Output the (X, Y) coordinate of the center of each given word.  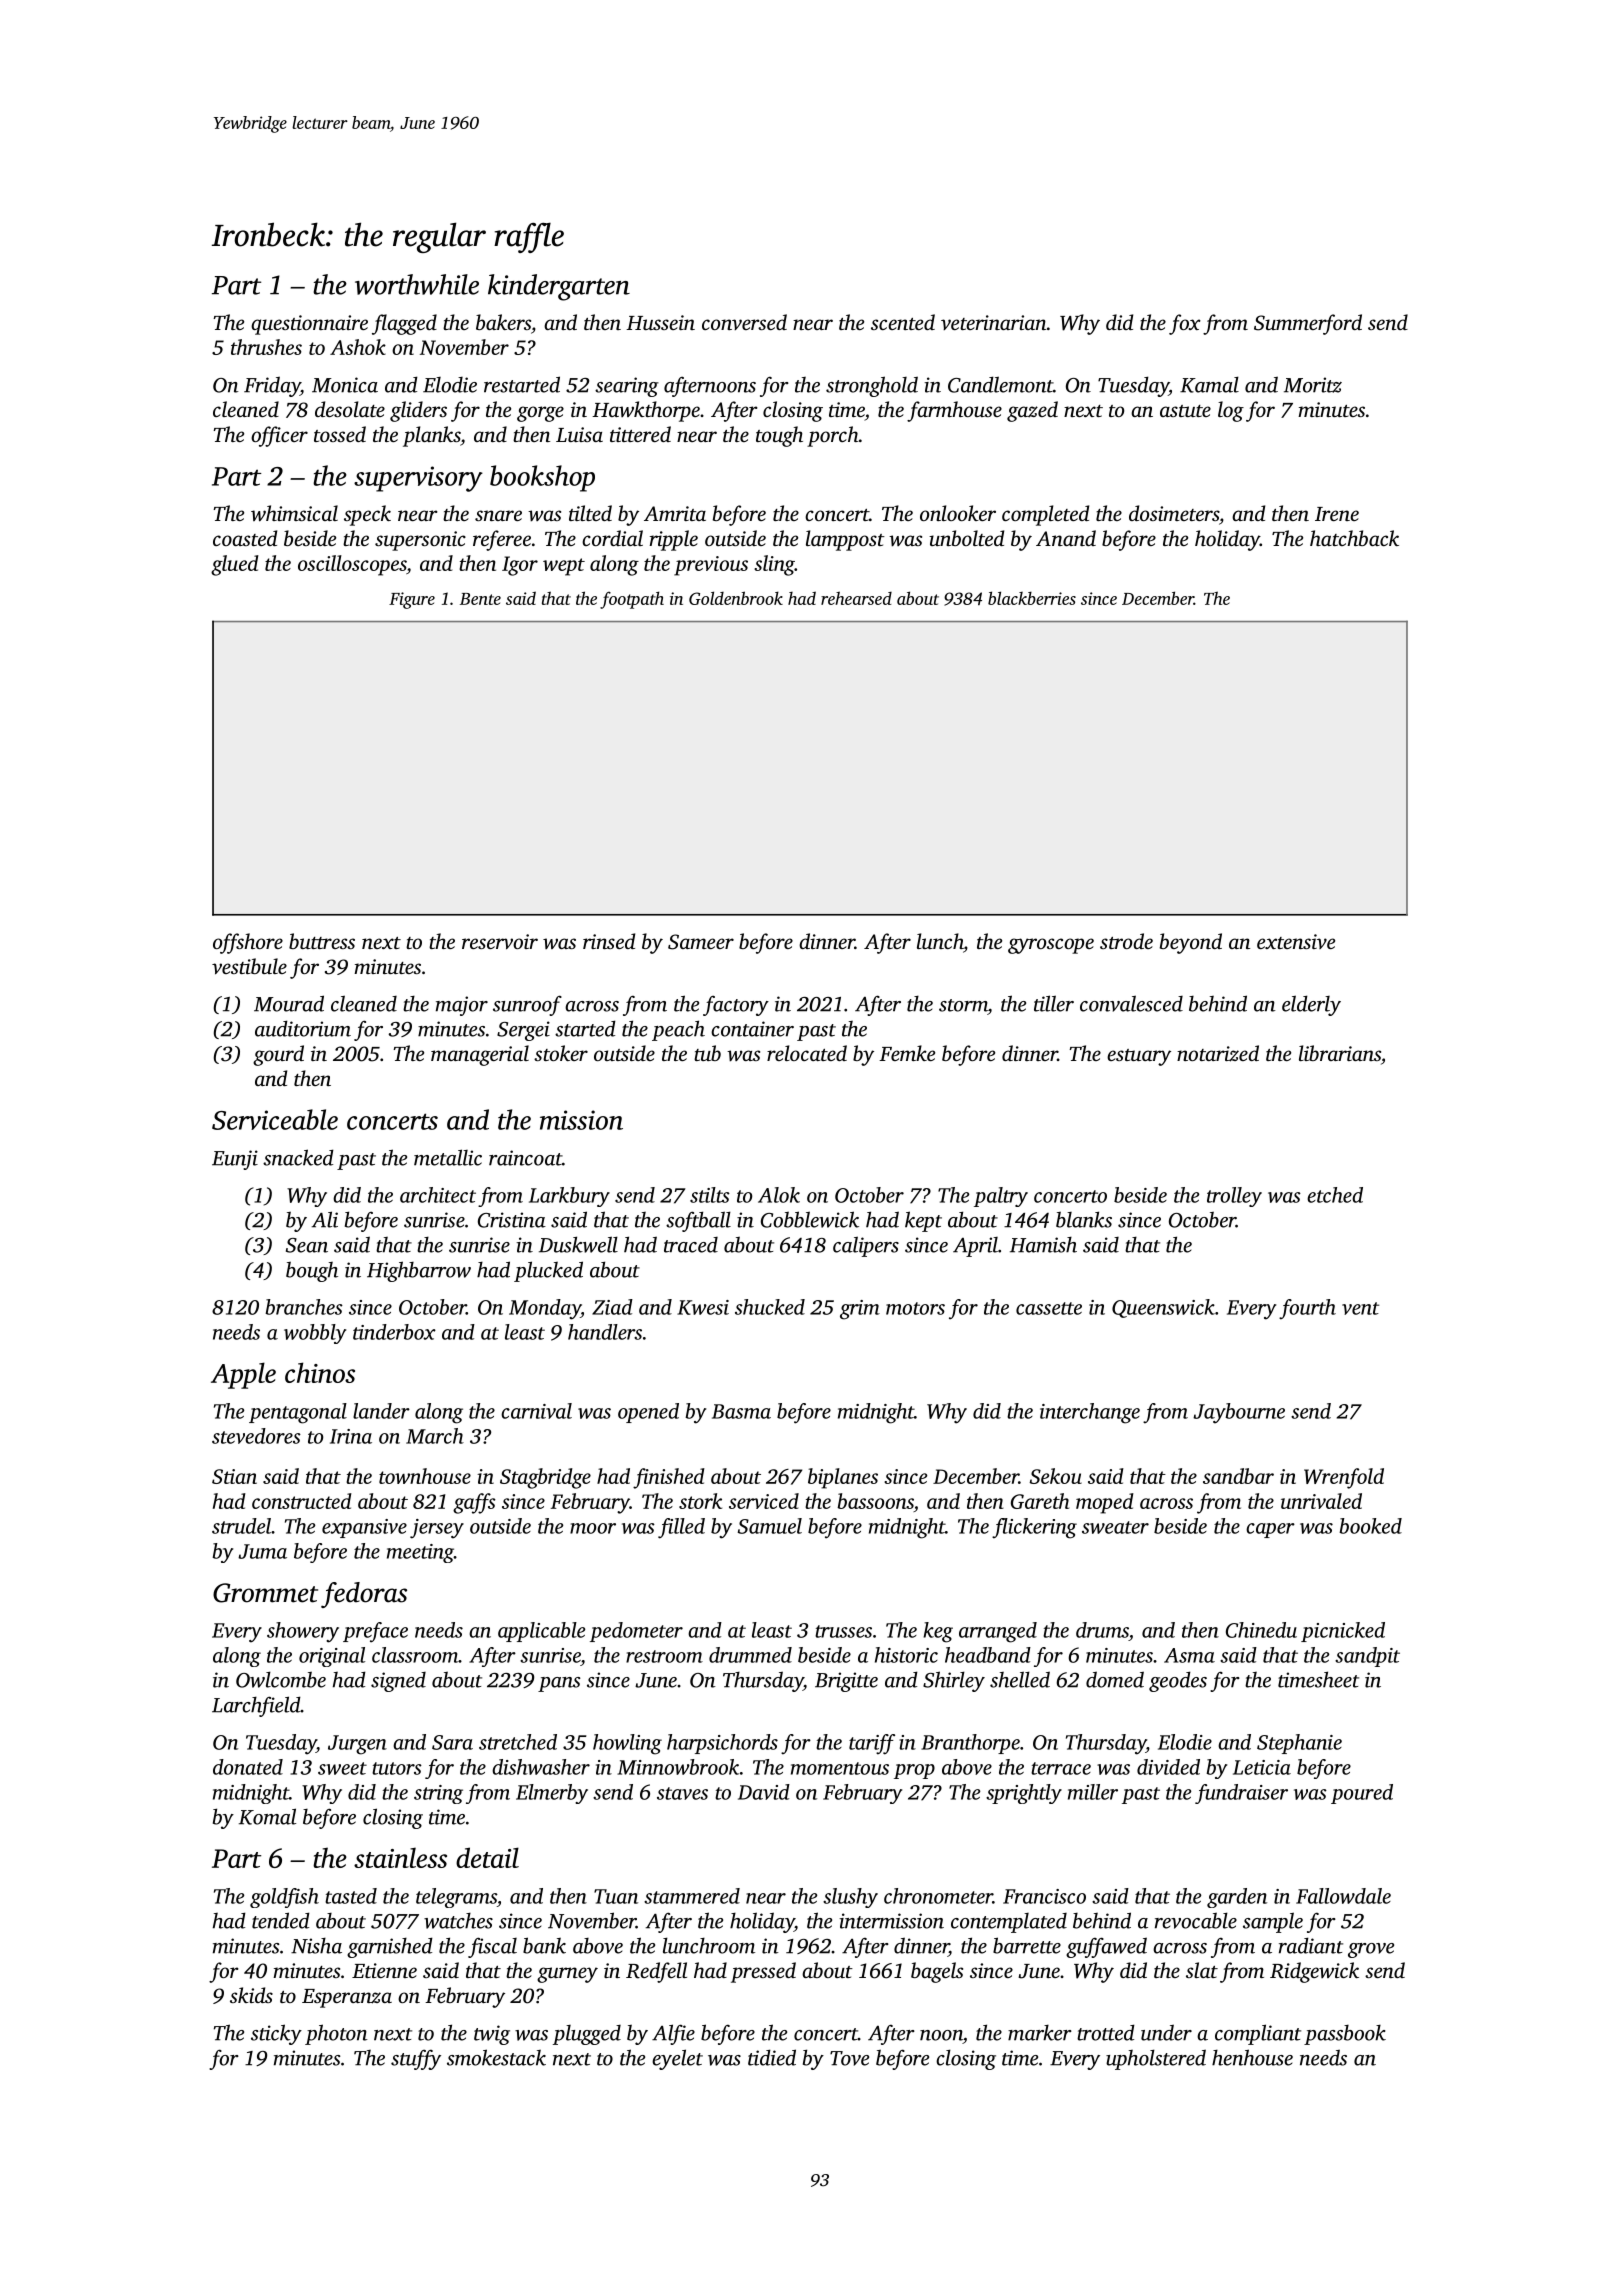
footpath (632, 600)
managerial (480, 1055)
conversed (744, 322)
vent (1360, 1308)
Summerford (1308, 324)
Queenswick (1163, 1308)
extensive (1296, 941)
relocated (807, 1053)
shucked (770, 1307)
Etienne (384, 1970)
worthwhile (417, 284)
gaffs (474, 1503)
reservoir (500, 941)
